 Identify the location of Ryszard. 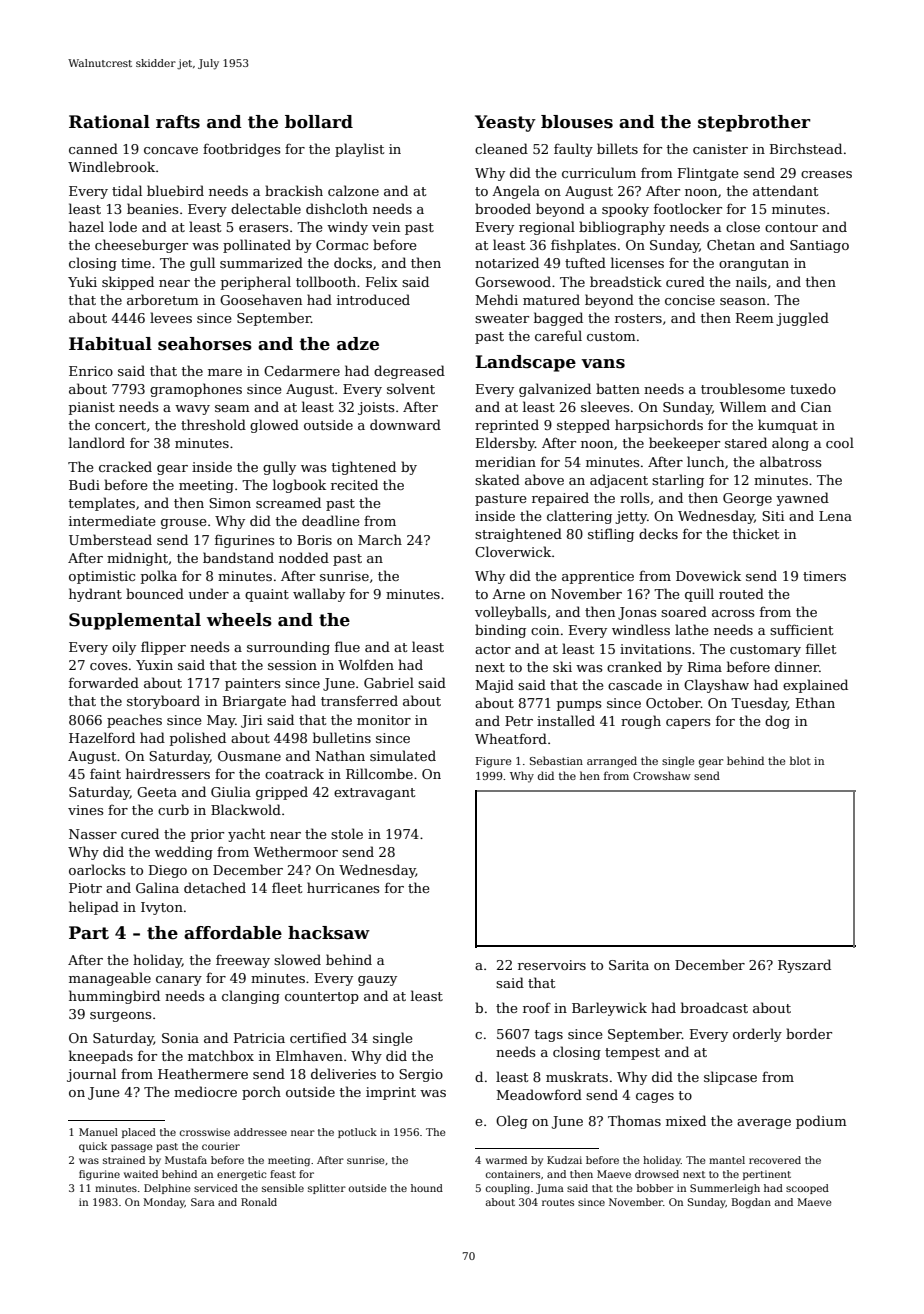
(804, 966).
